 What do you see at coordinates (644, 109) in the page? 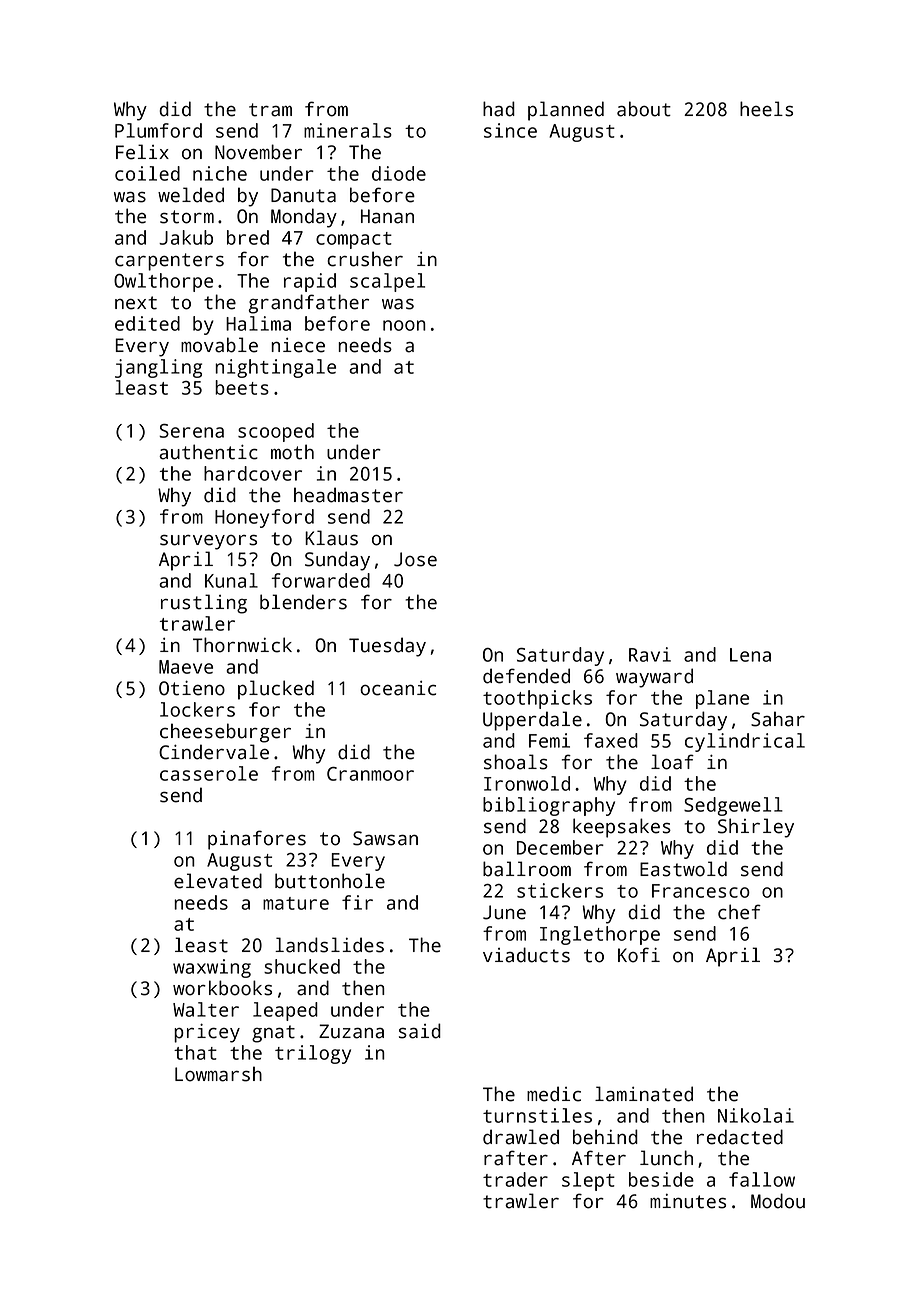
I see `about` at bounding box center [644, 109].
